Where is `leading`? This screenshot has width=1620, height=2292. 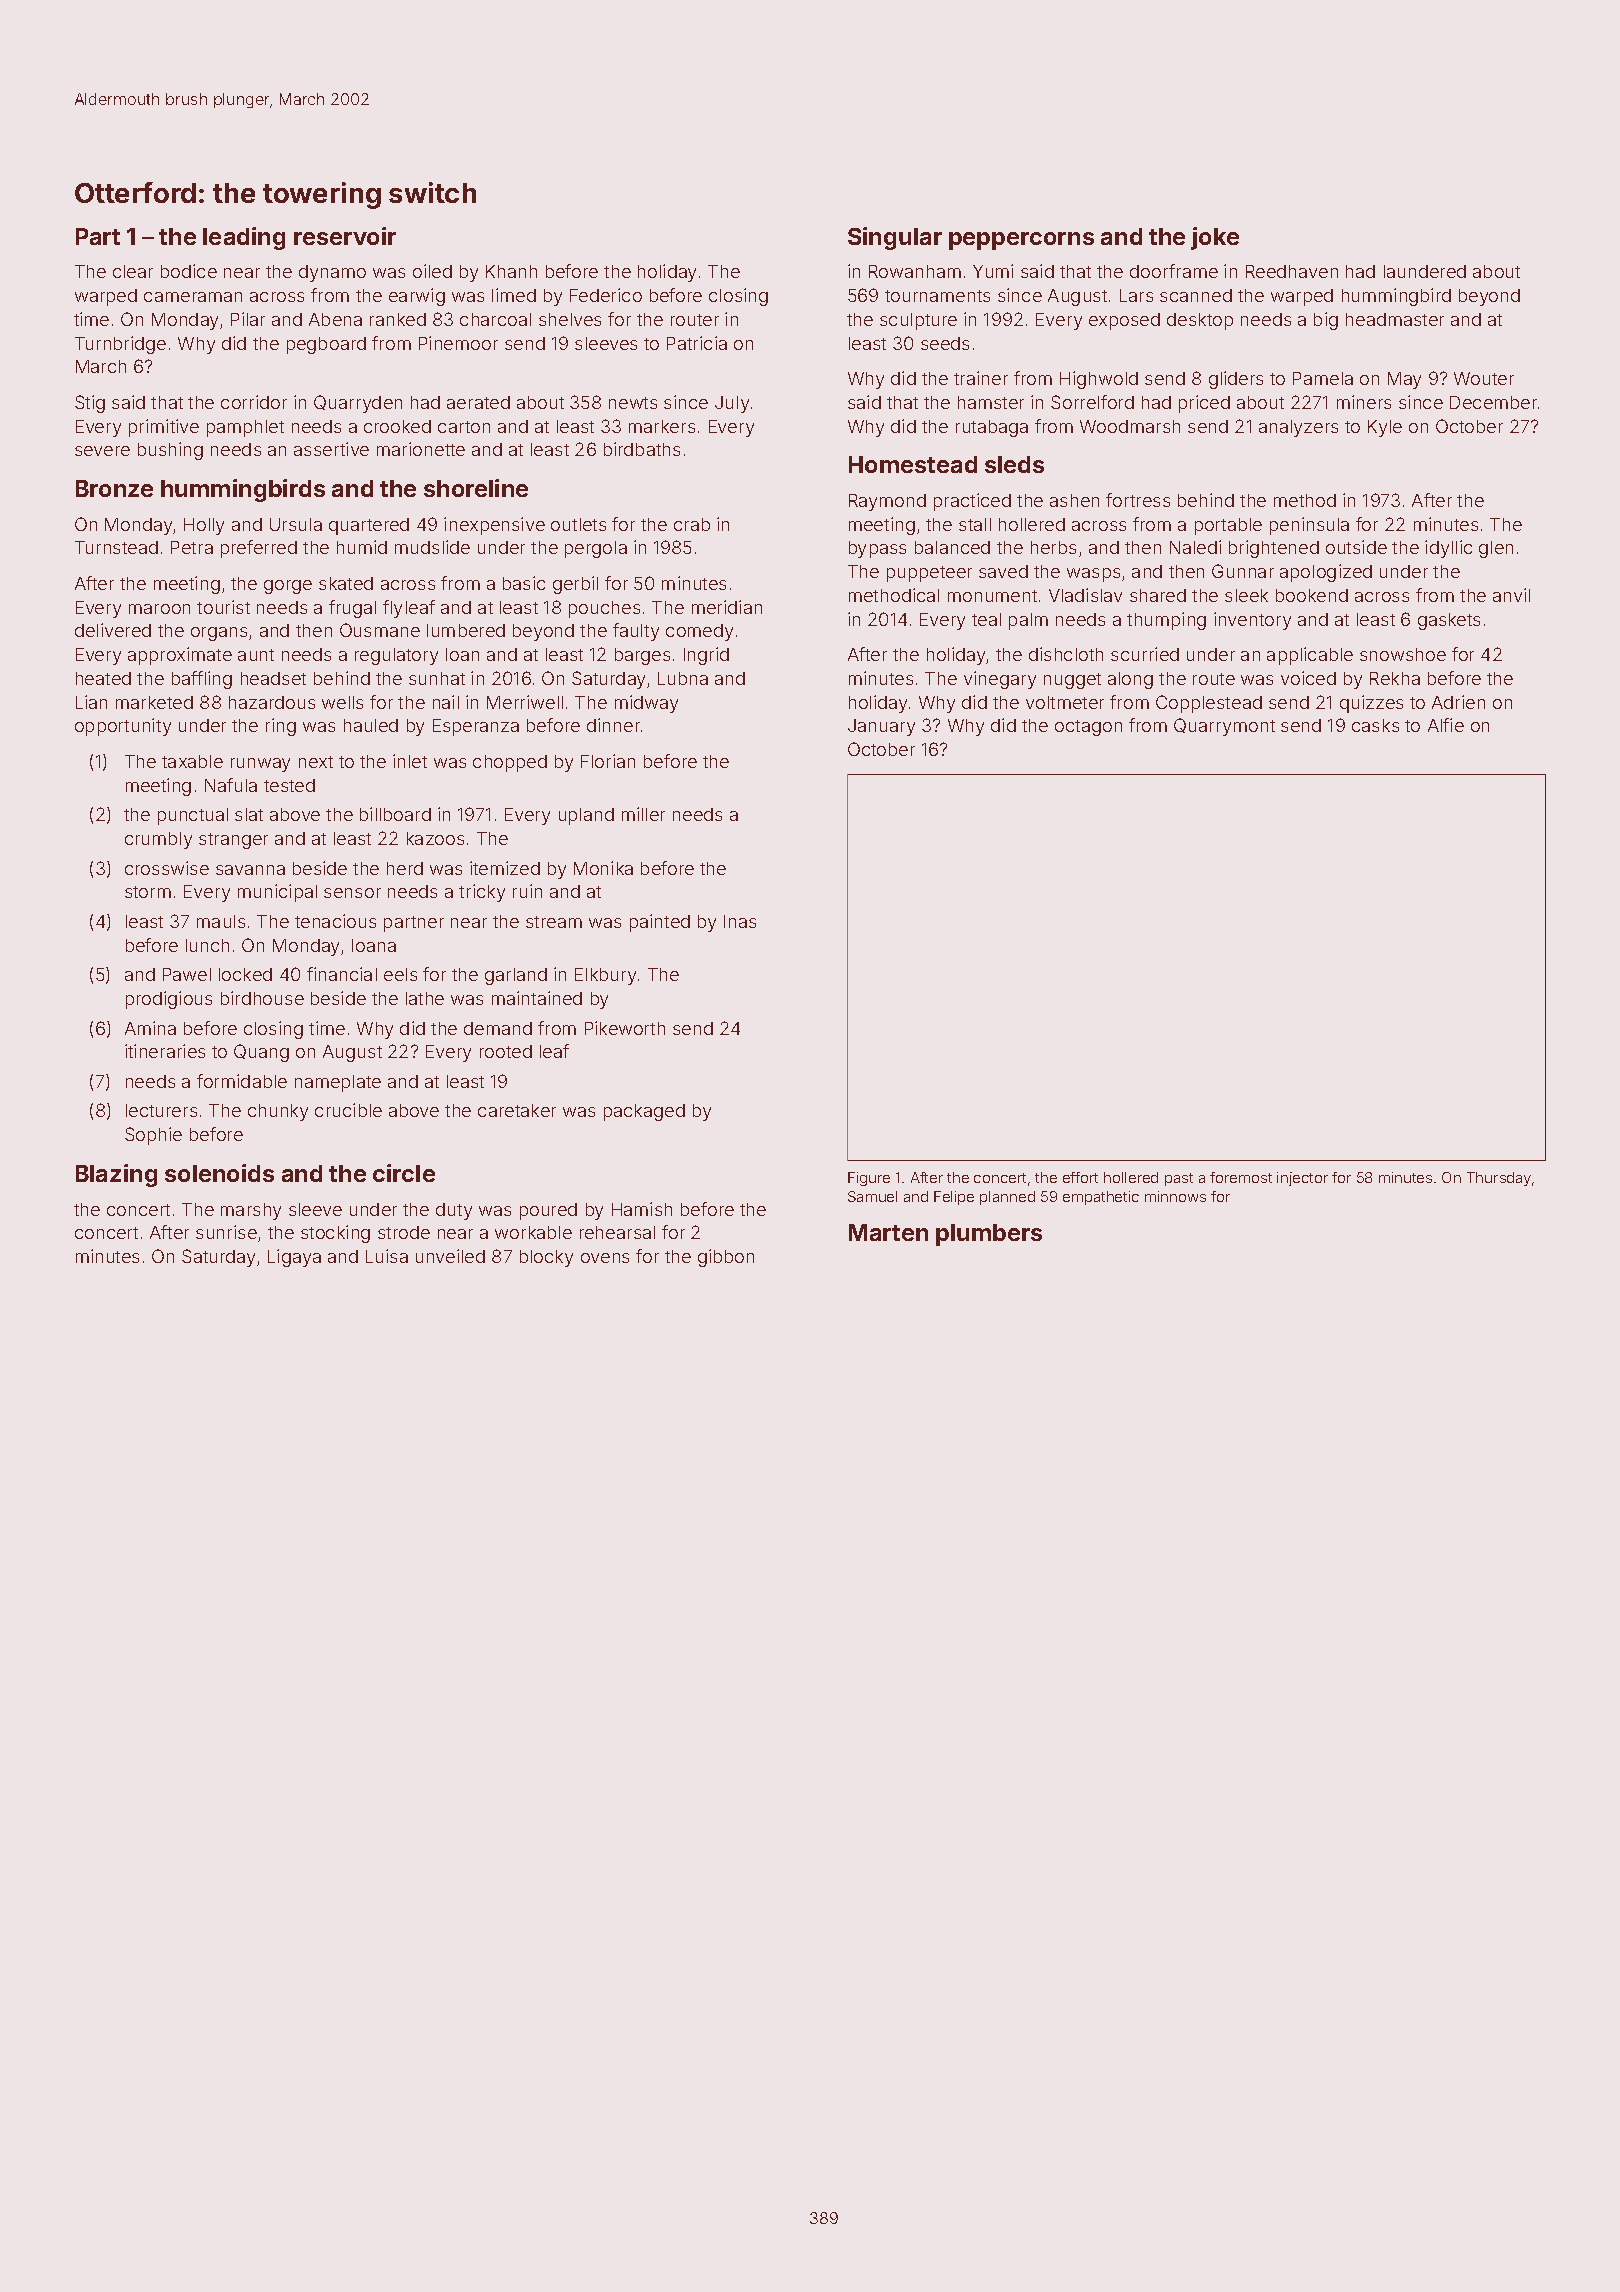 leading is located at coordinates (244, 238).
